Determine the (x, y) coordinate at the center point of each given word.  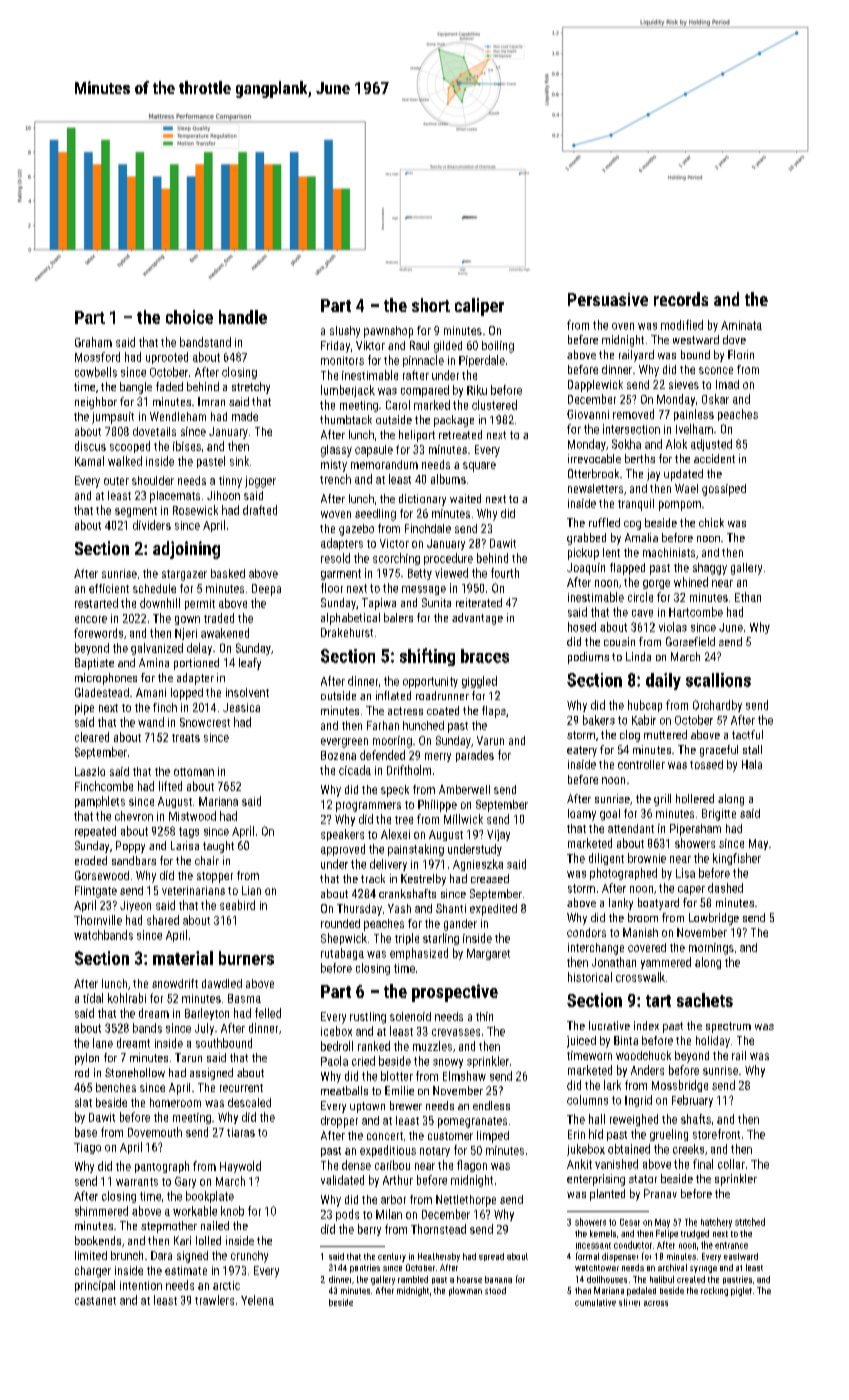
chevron (134, 816)
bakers (599, 720)
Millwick (463, 819)
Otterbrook (593, 473)
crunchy (249, 1257)
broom (643, 917)
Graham (93, 342)
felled (268, 1013)
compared (425, 391)
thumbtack (346, 419)
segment (136, 512)
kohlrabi (127, 998)
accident (714, 458)
